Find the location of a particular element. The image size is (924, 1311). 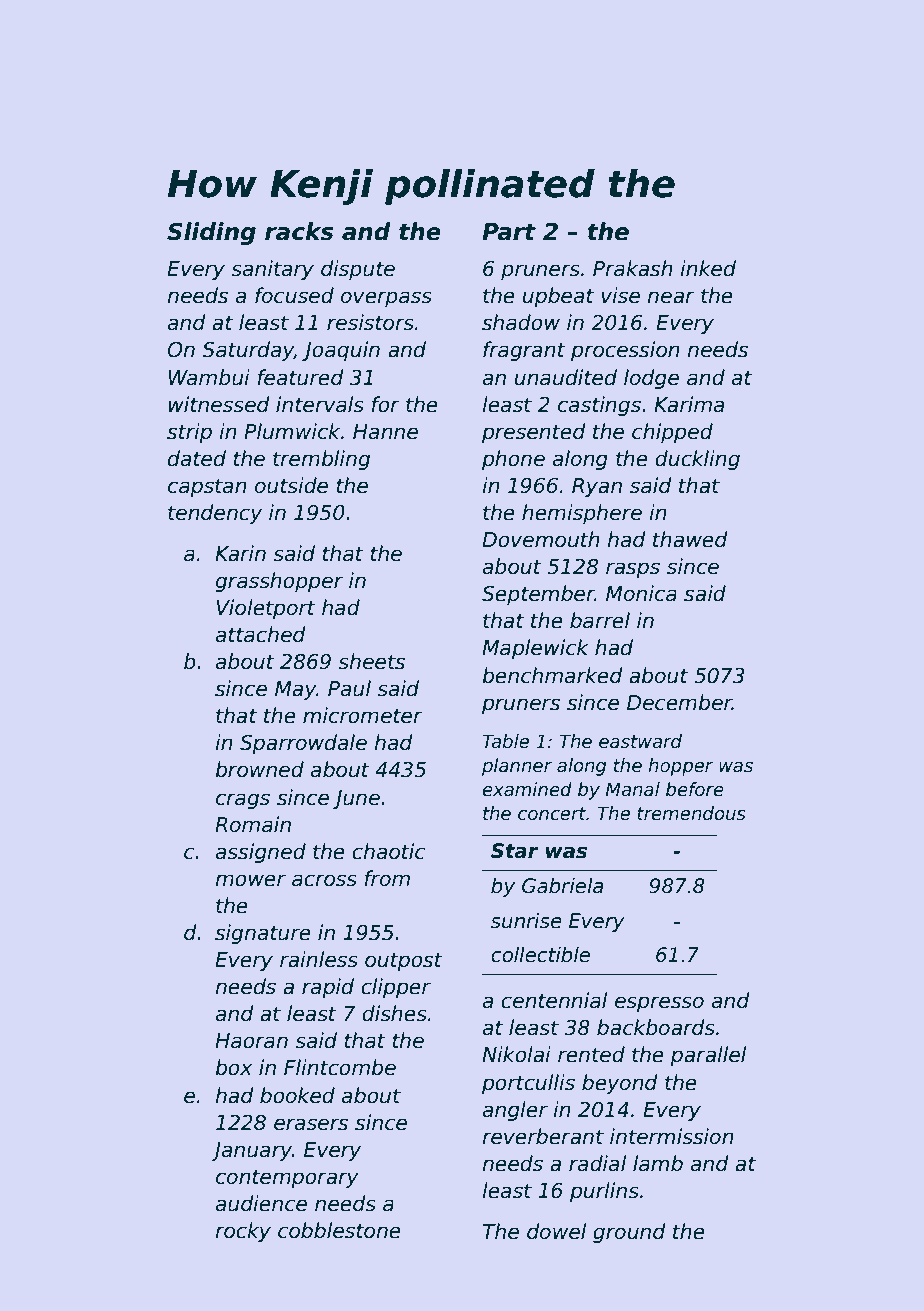

Wambui is located at coordinates (209, 377).
